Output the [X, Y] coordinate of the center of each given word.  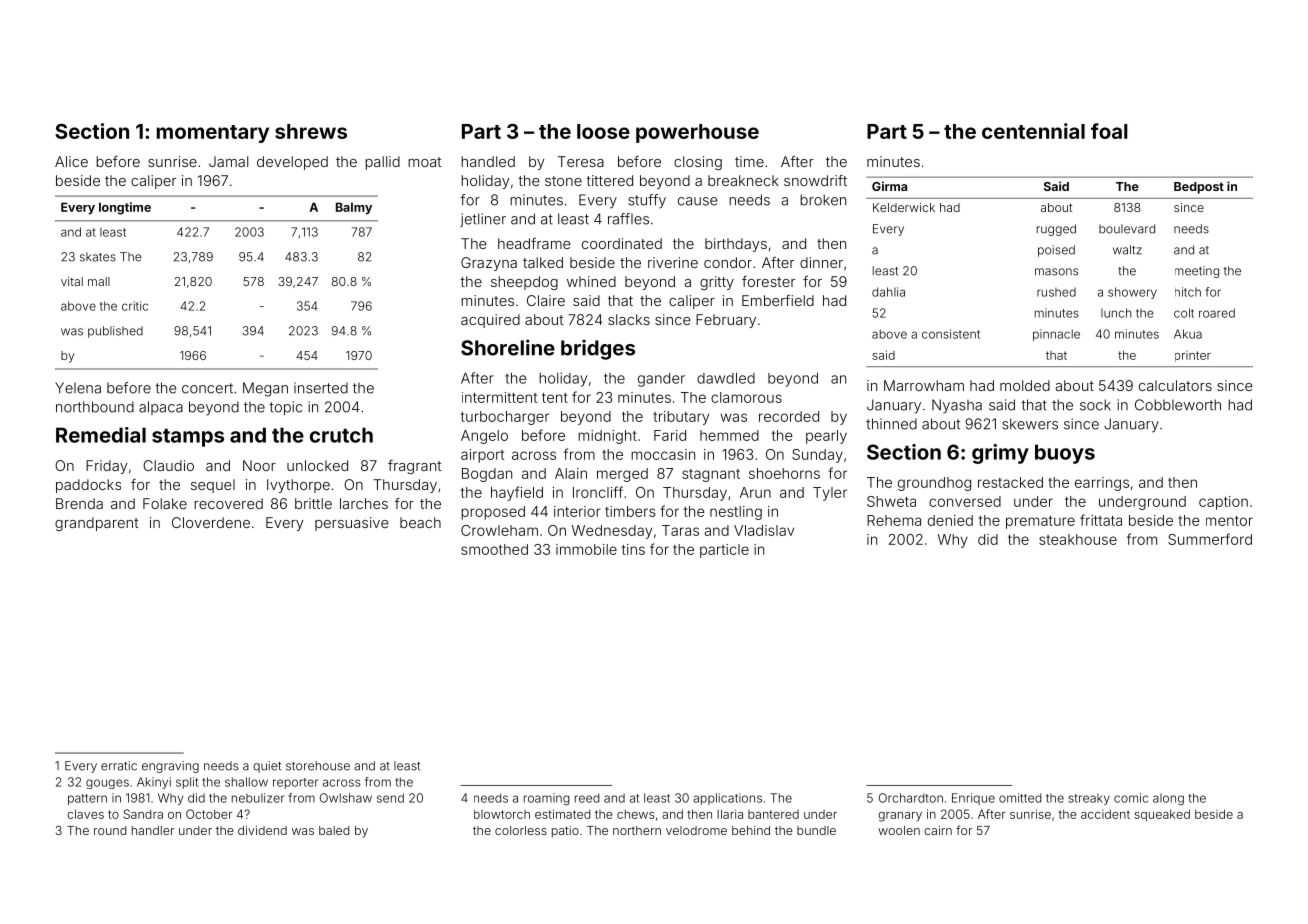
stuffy [647, 201]
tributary [681, 418]
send [390, 798]
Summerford [1210, 539]
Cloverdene [211, 522]
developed [292, 163]
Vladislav [764, 530]
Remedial [101, 435]
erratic [119, 766]
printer [1193, 356]
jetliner [483, 220]
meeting [1197, 272]
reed [587, 798]
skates [98, 257]
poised [1056, 251]
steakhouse [1078, 539]
